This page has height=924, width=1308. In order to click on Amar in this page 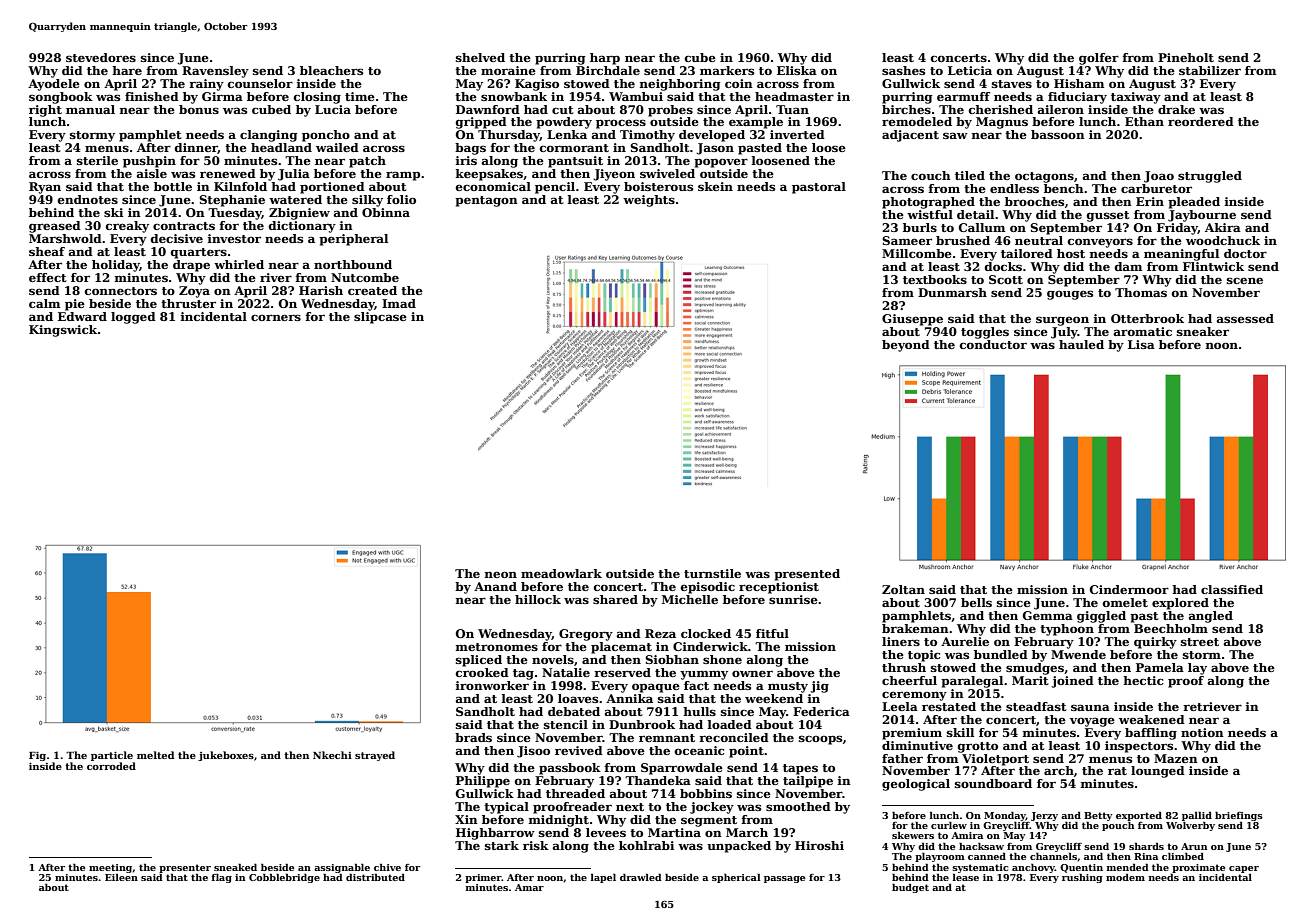, I will do `click(529, 887)`.
